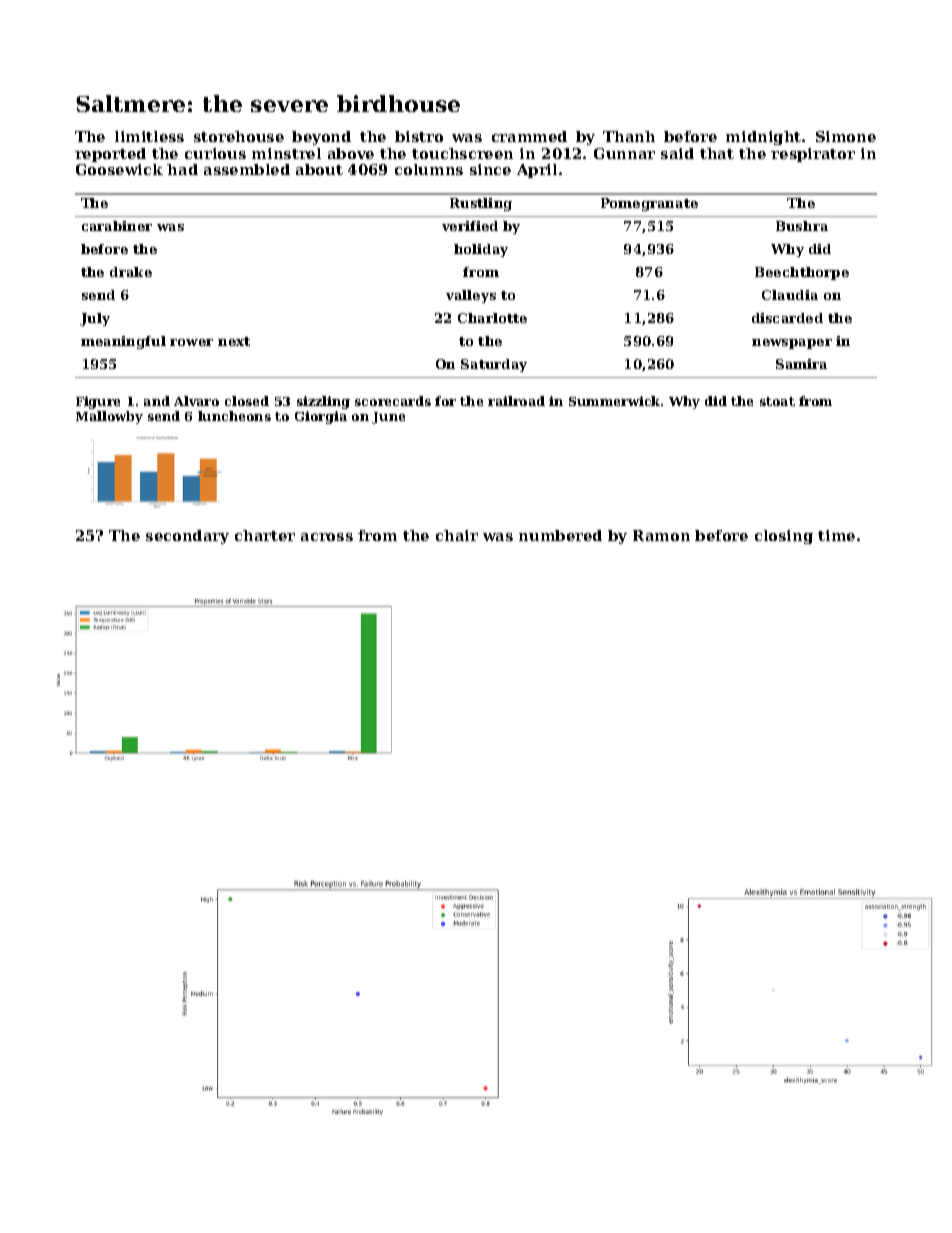  What do you see at coordinates (149, 136) in the screenshot?
I see `limitless` at bounding box center [149, 136].
